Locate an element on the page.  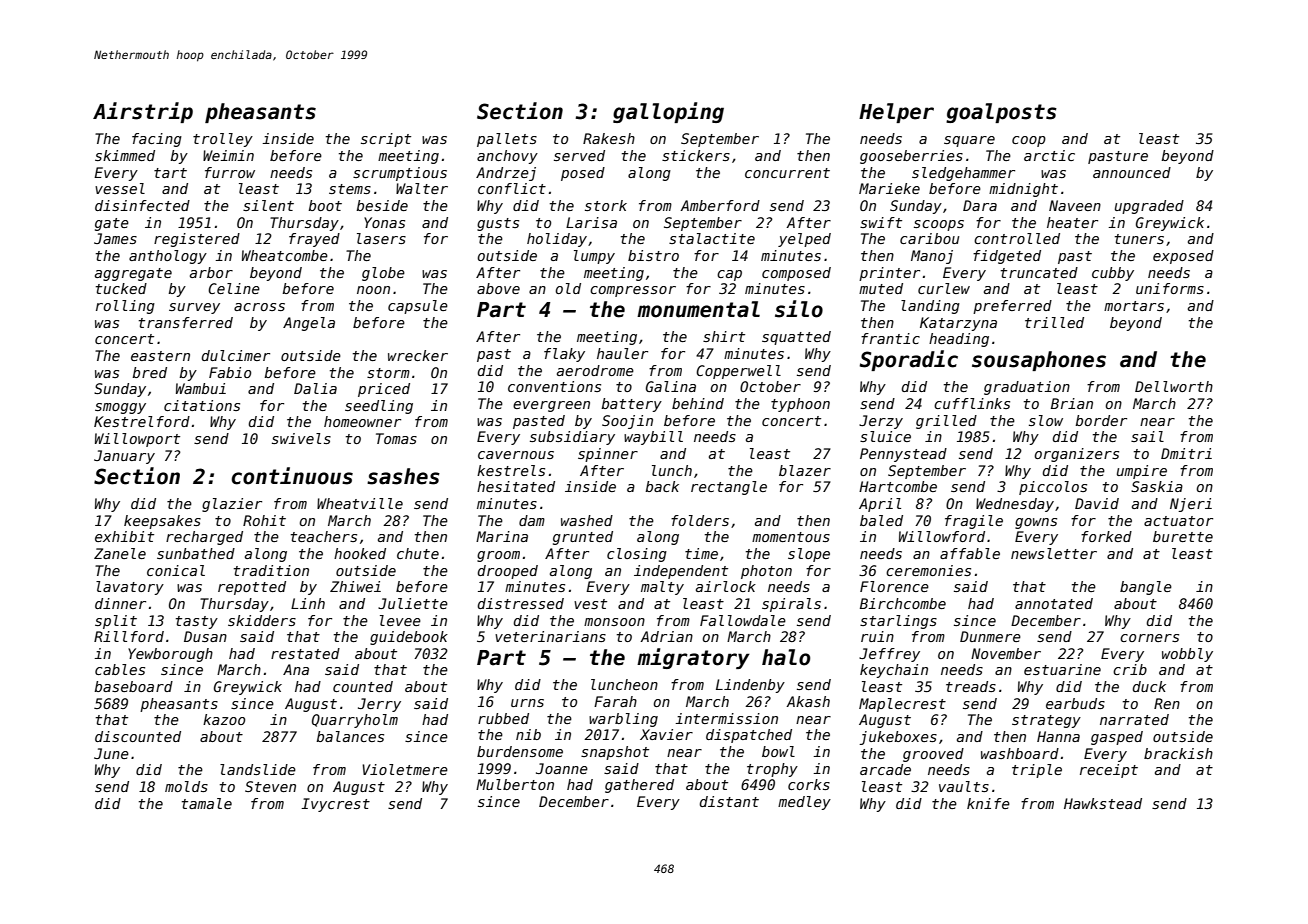
galloping is located at coordinates (668, 112).
